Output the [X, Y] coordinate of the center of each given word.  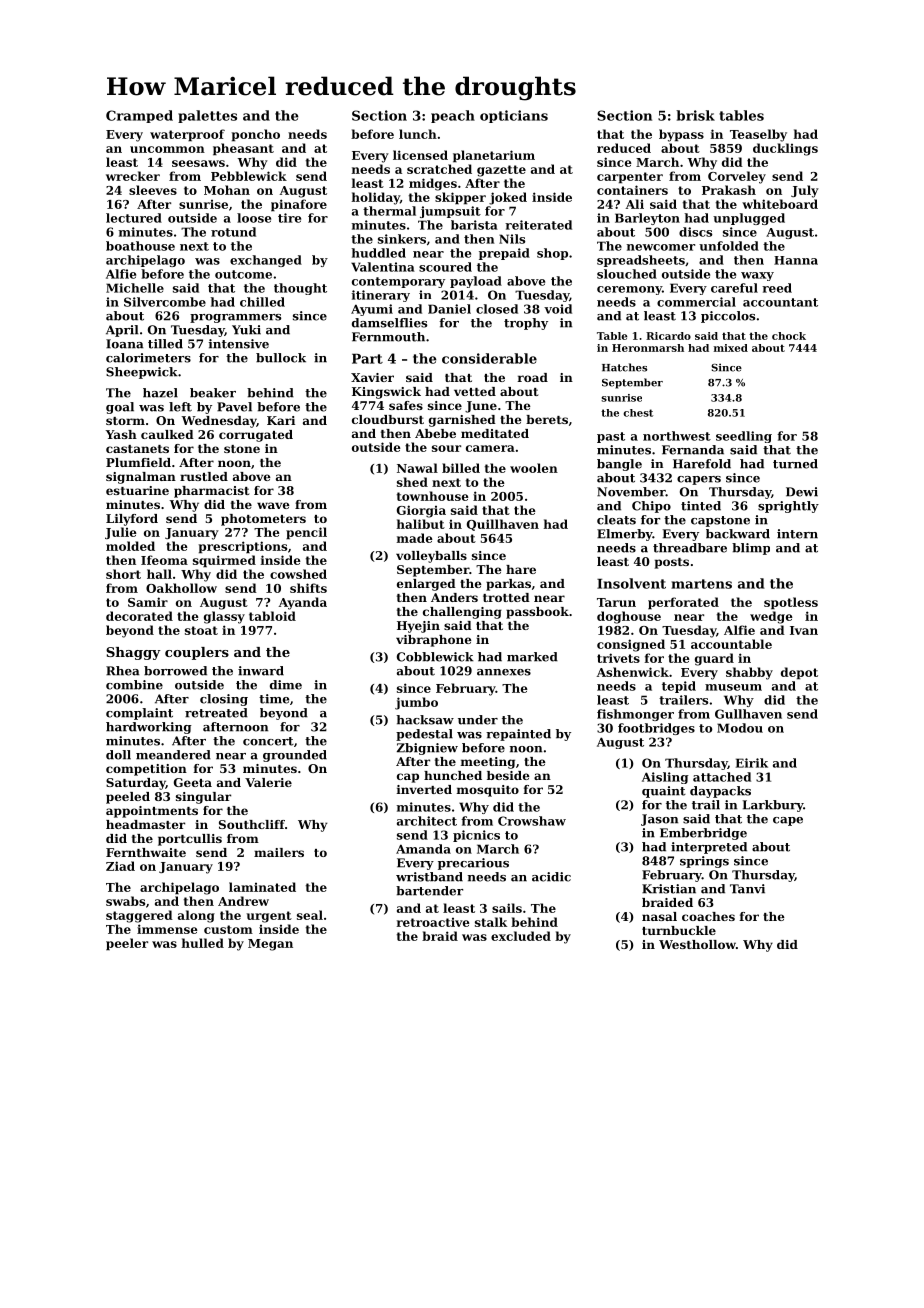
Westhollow [697, 944]
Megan [270, 945]
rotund [233, 232]
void [558, 309]
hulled [203, 943]
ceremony [629, 290]
